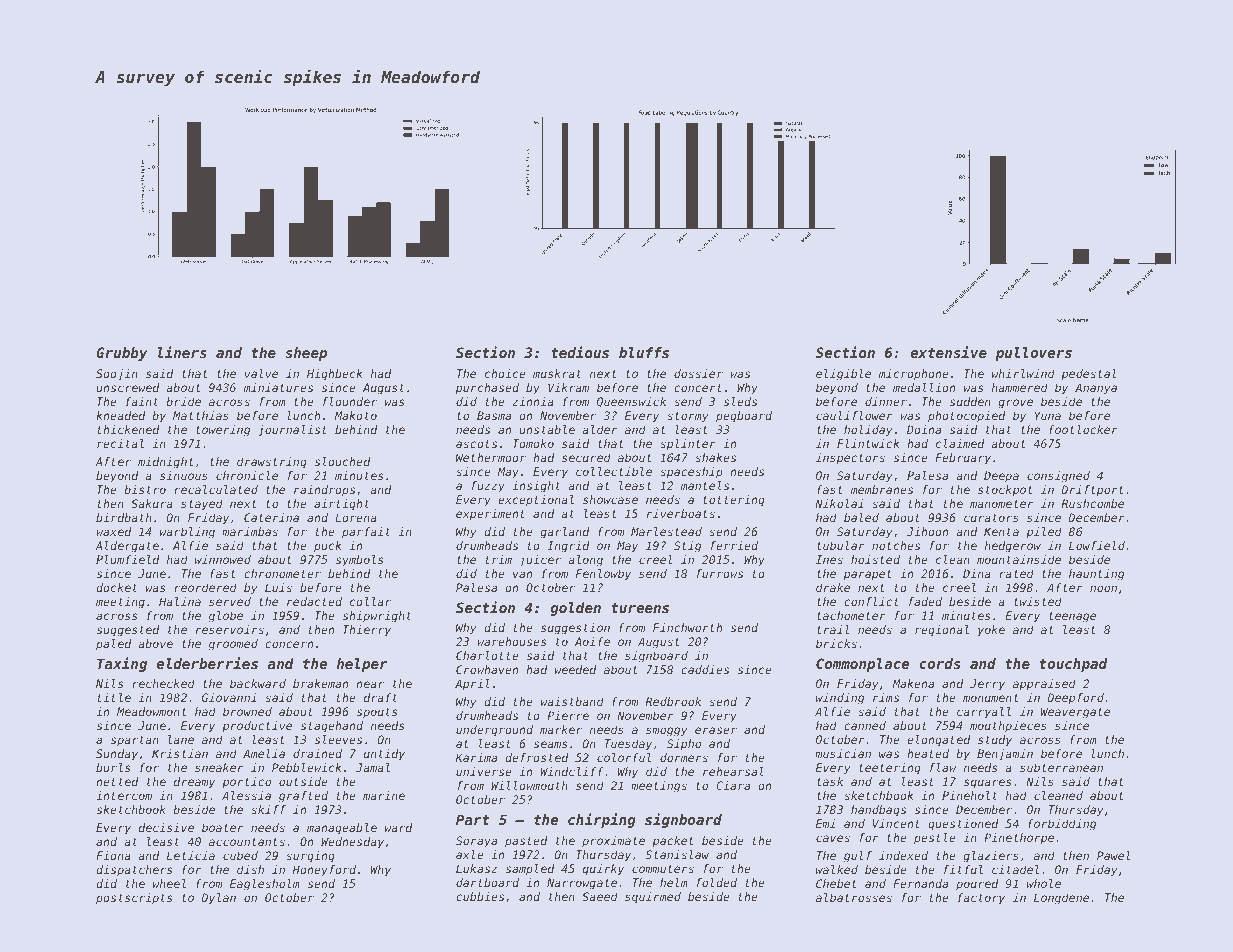 This screenshot has height=952, width=1233. I want to click on manageable, so click(342, 829).
